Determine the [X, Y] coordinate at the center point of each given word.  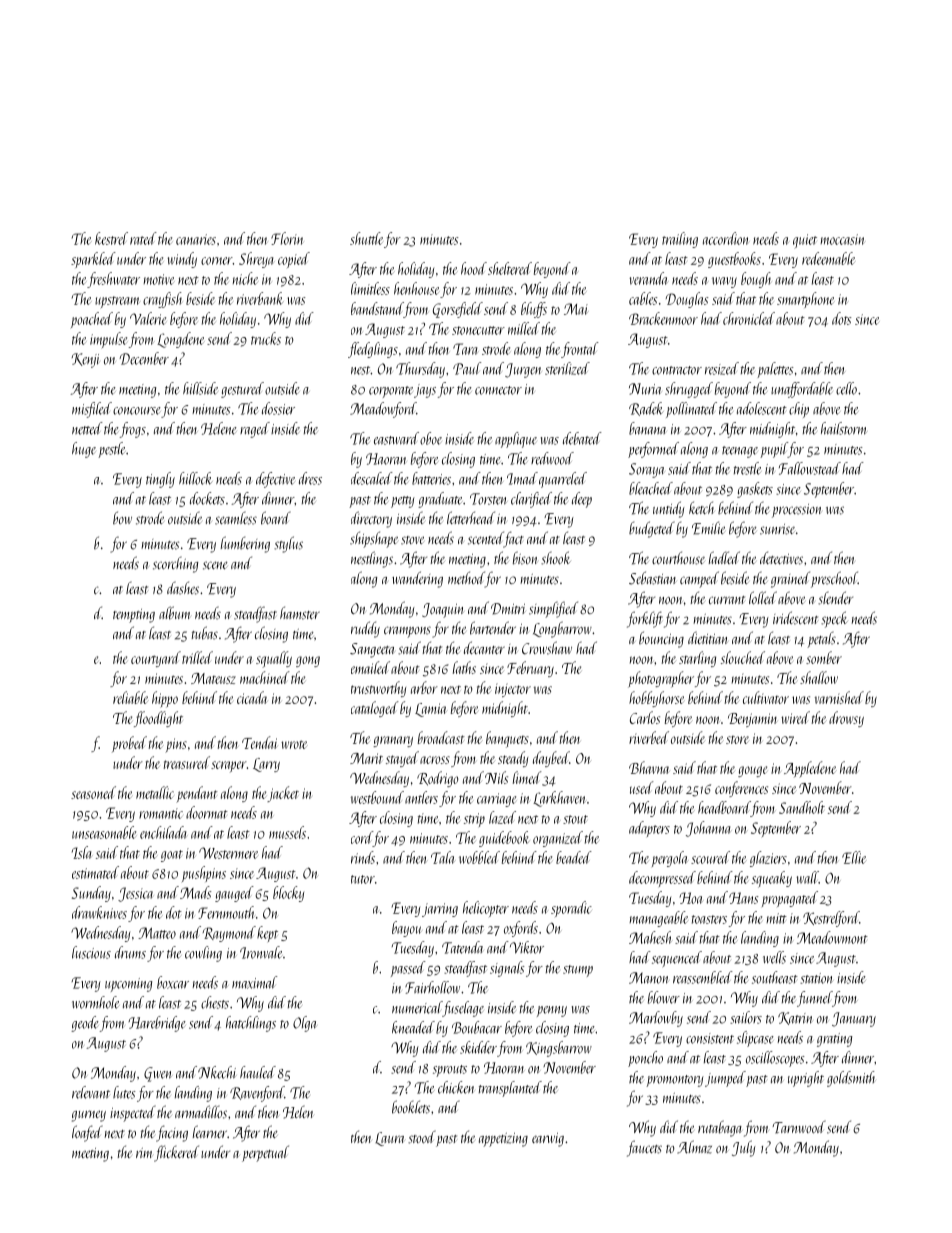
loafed [87, 1133]
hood [474, 268]
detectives [781, 558]
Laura [389, 1139]
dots [841, 318]
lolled [763, 598]
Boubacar [477, 1027]
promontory [675, 1081]
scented [486, 539]
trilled [197, 657]
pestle [111, 450]
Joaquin [443, 610]
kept [267, 934]
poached [92, 320]
